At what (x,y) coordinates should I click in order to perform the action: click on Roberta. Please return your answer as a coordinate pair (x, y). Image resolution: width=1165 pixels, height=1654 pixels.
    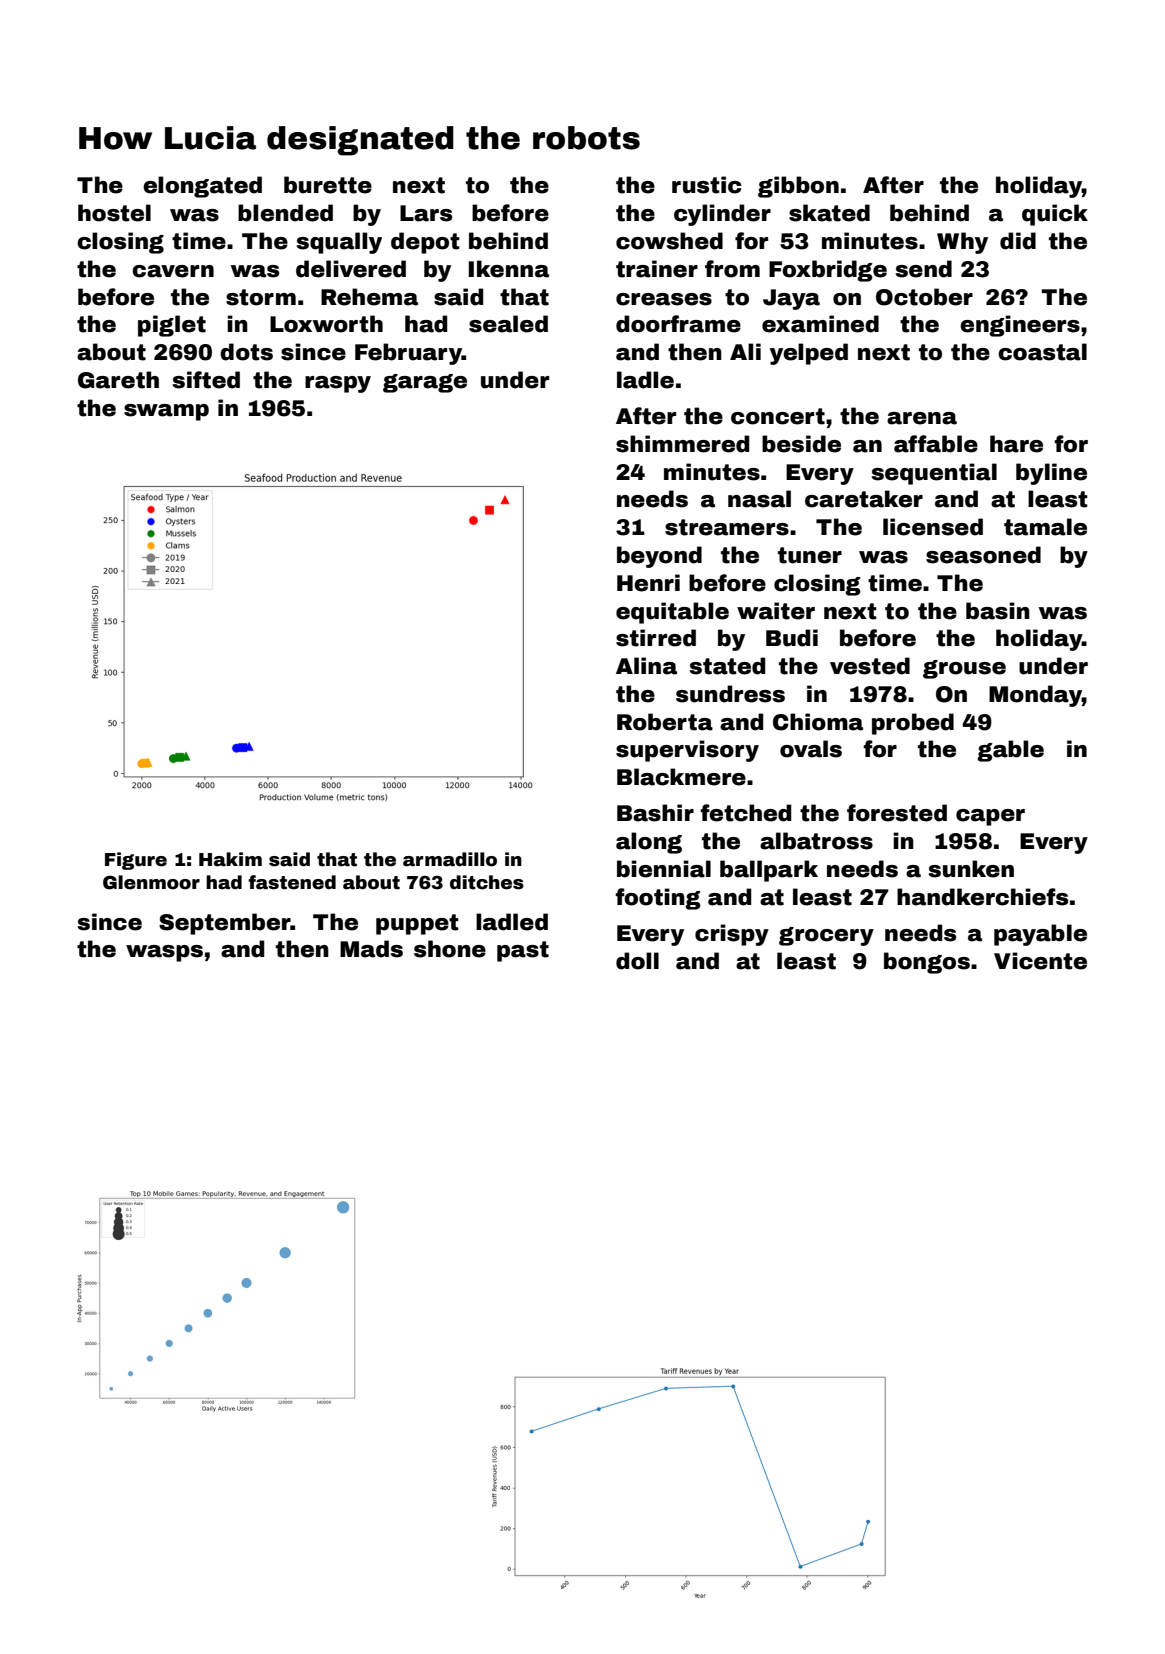
    Looking at the image, I should click on (665, 722).
